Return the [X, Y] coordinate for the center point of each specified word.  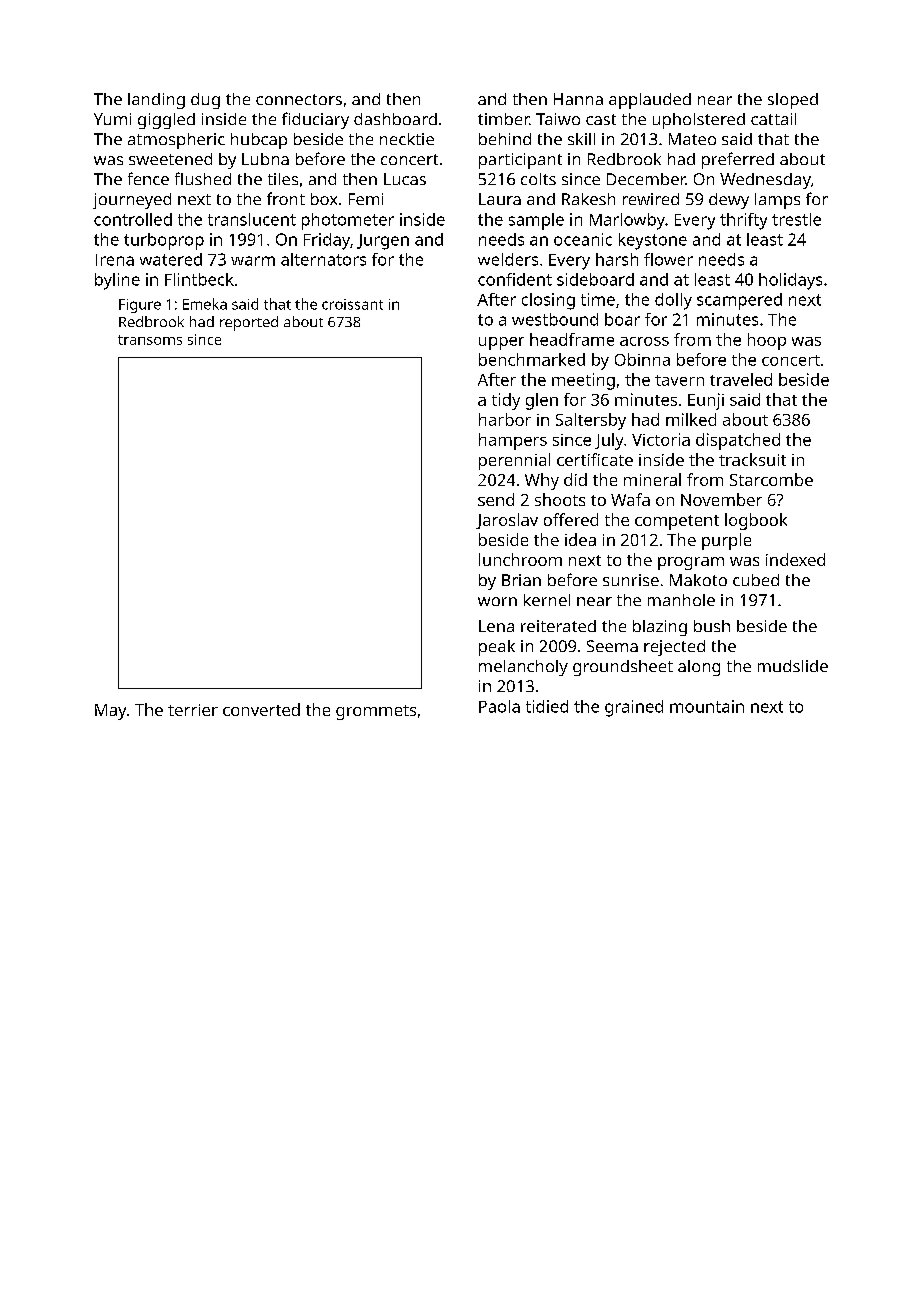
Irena [115, 260]
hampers [513, 441]
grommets [376, 712]
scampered [739, 301]
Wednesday [765, 181]
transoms [150, 340]
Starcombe [771, 479]
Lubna [265, 159]
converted [261, 709]
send [496, 499]
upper [501, 343]
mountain [707, 706]
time [598, 299]
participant [520, 161]
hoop [767, 341]
